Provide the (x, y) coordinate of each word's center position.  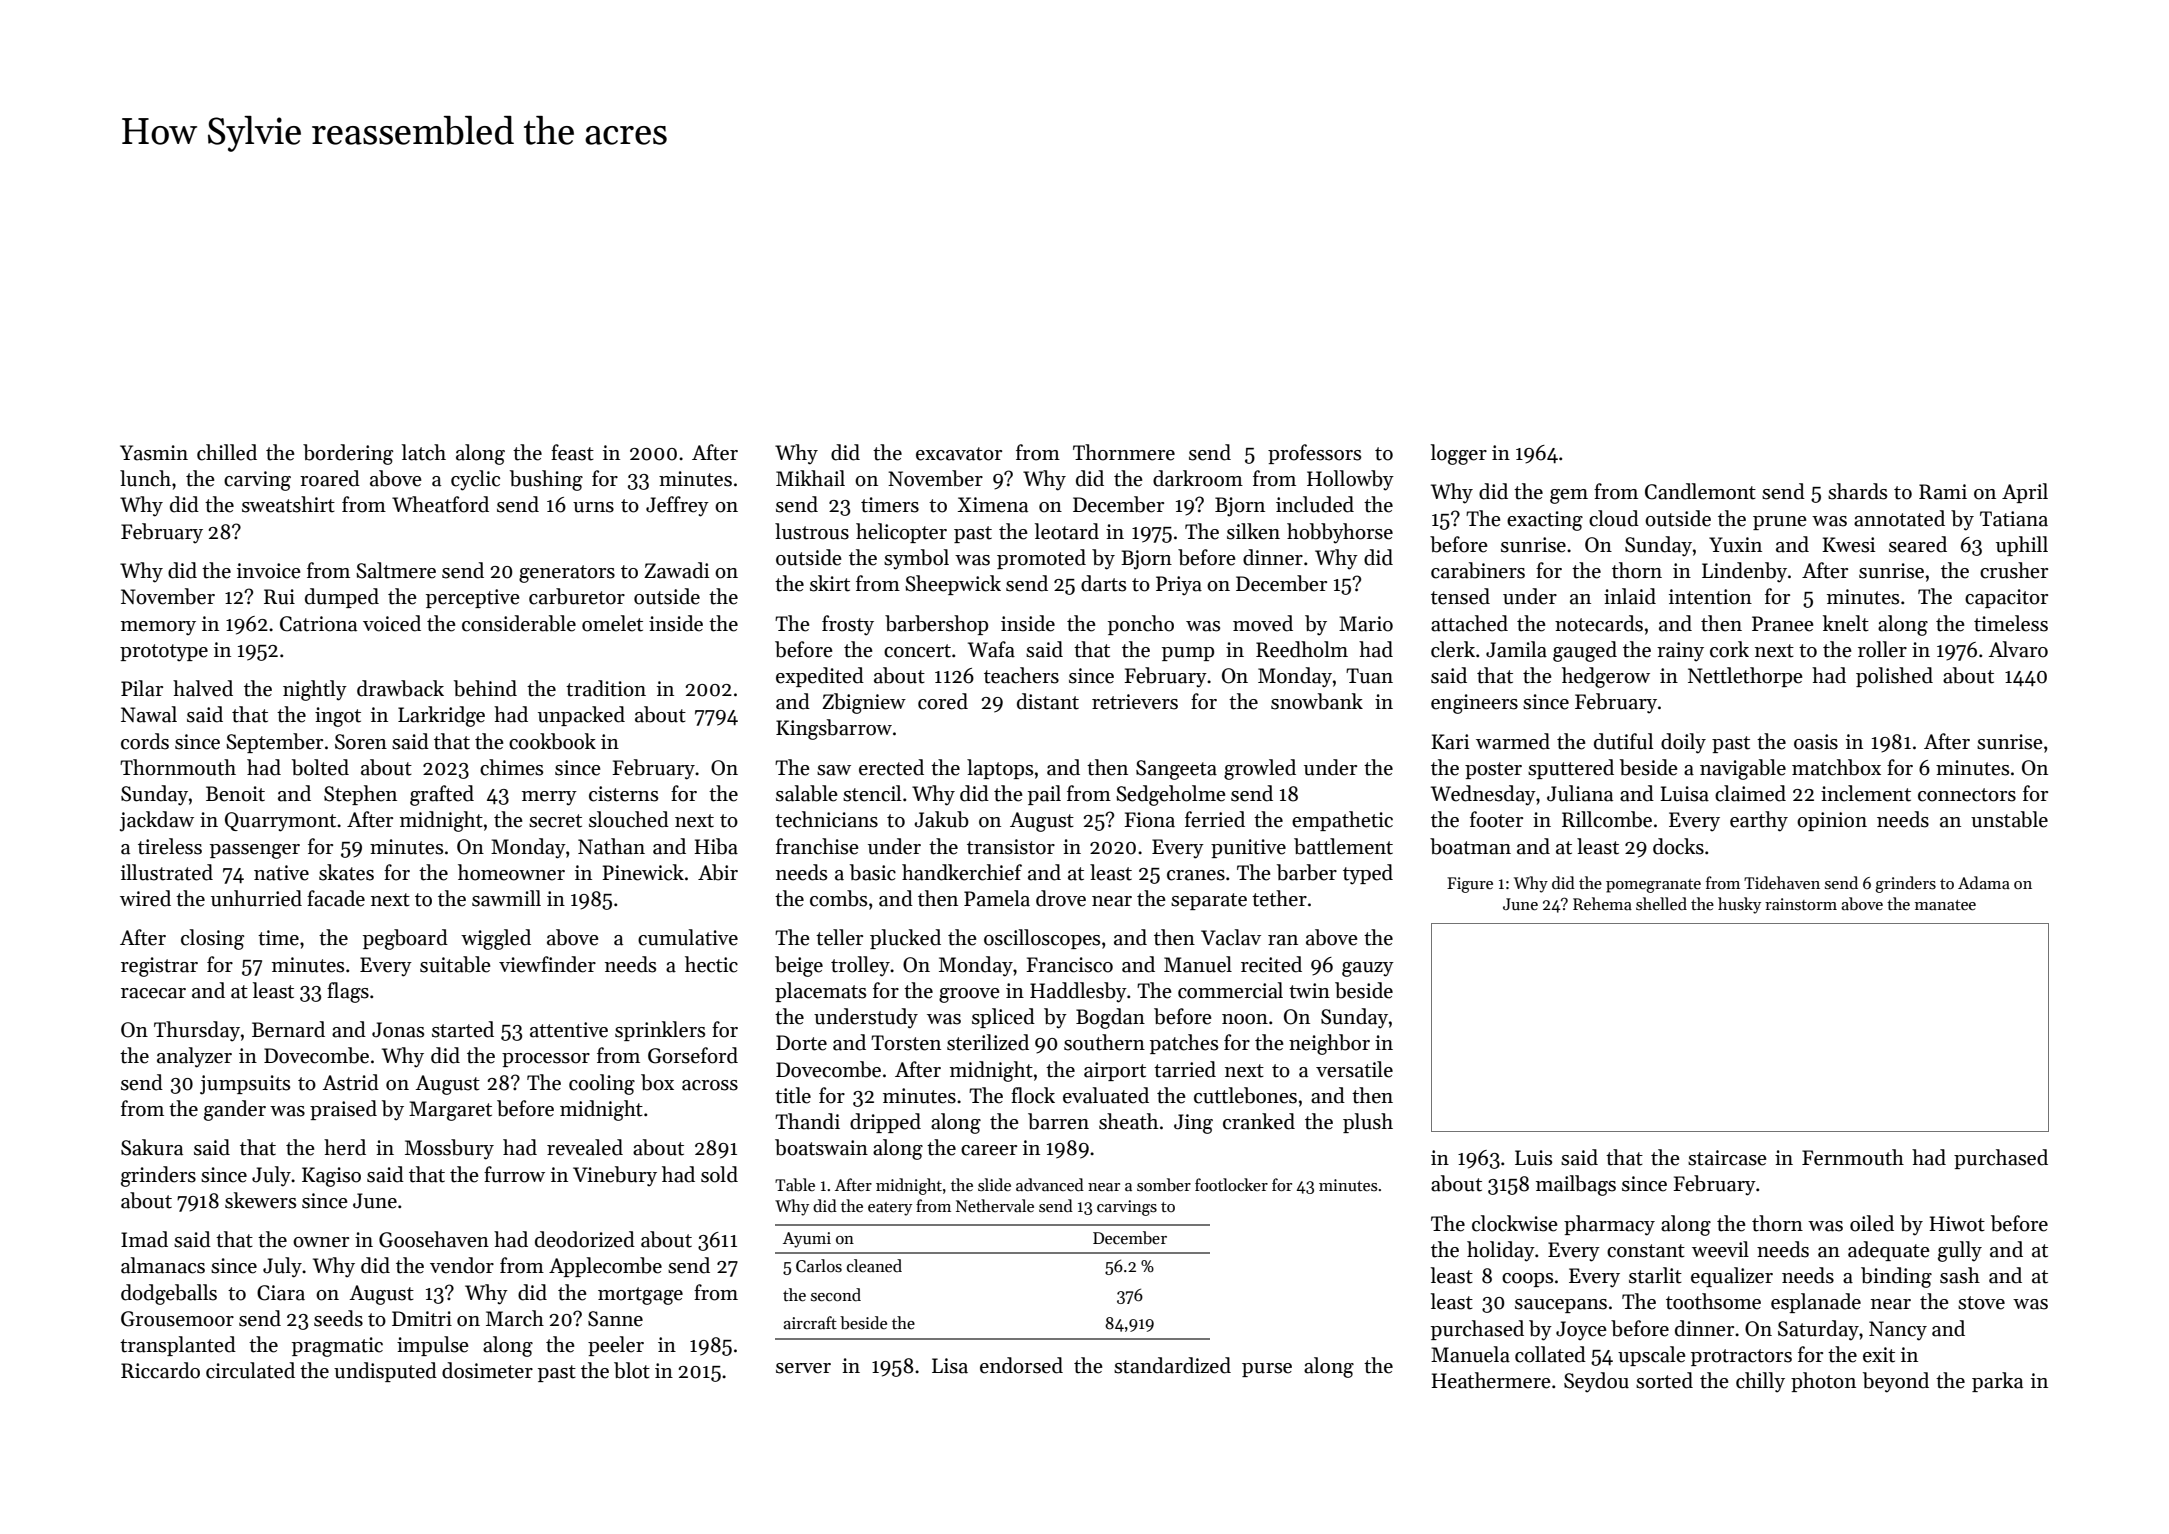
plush (1368, 1123)
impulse (433, 1346)
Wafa (991, 649)
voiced (392, 623)
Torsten (906, 1043)
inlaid (1630, 596)
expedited (820, 677)
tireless (170, 846)
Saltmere (396, 570)
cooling (602, 1084)
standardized (1172, 1365)
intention (1710, 597)
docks (1678, 846)
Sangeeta (1176, 770)
